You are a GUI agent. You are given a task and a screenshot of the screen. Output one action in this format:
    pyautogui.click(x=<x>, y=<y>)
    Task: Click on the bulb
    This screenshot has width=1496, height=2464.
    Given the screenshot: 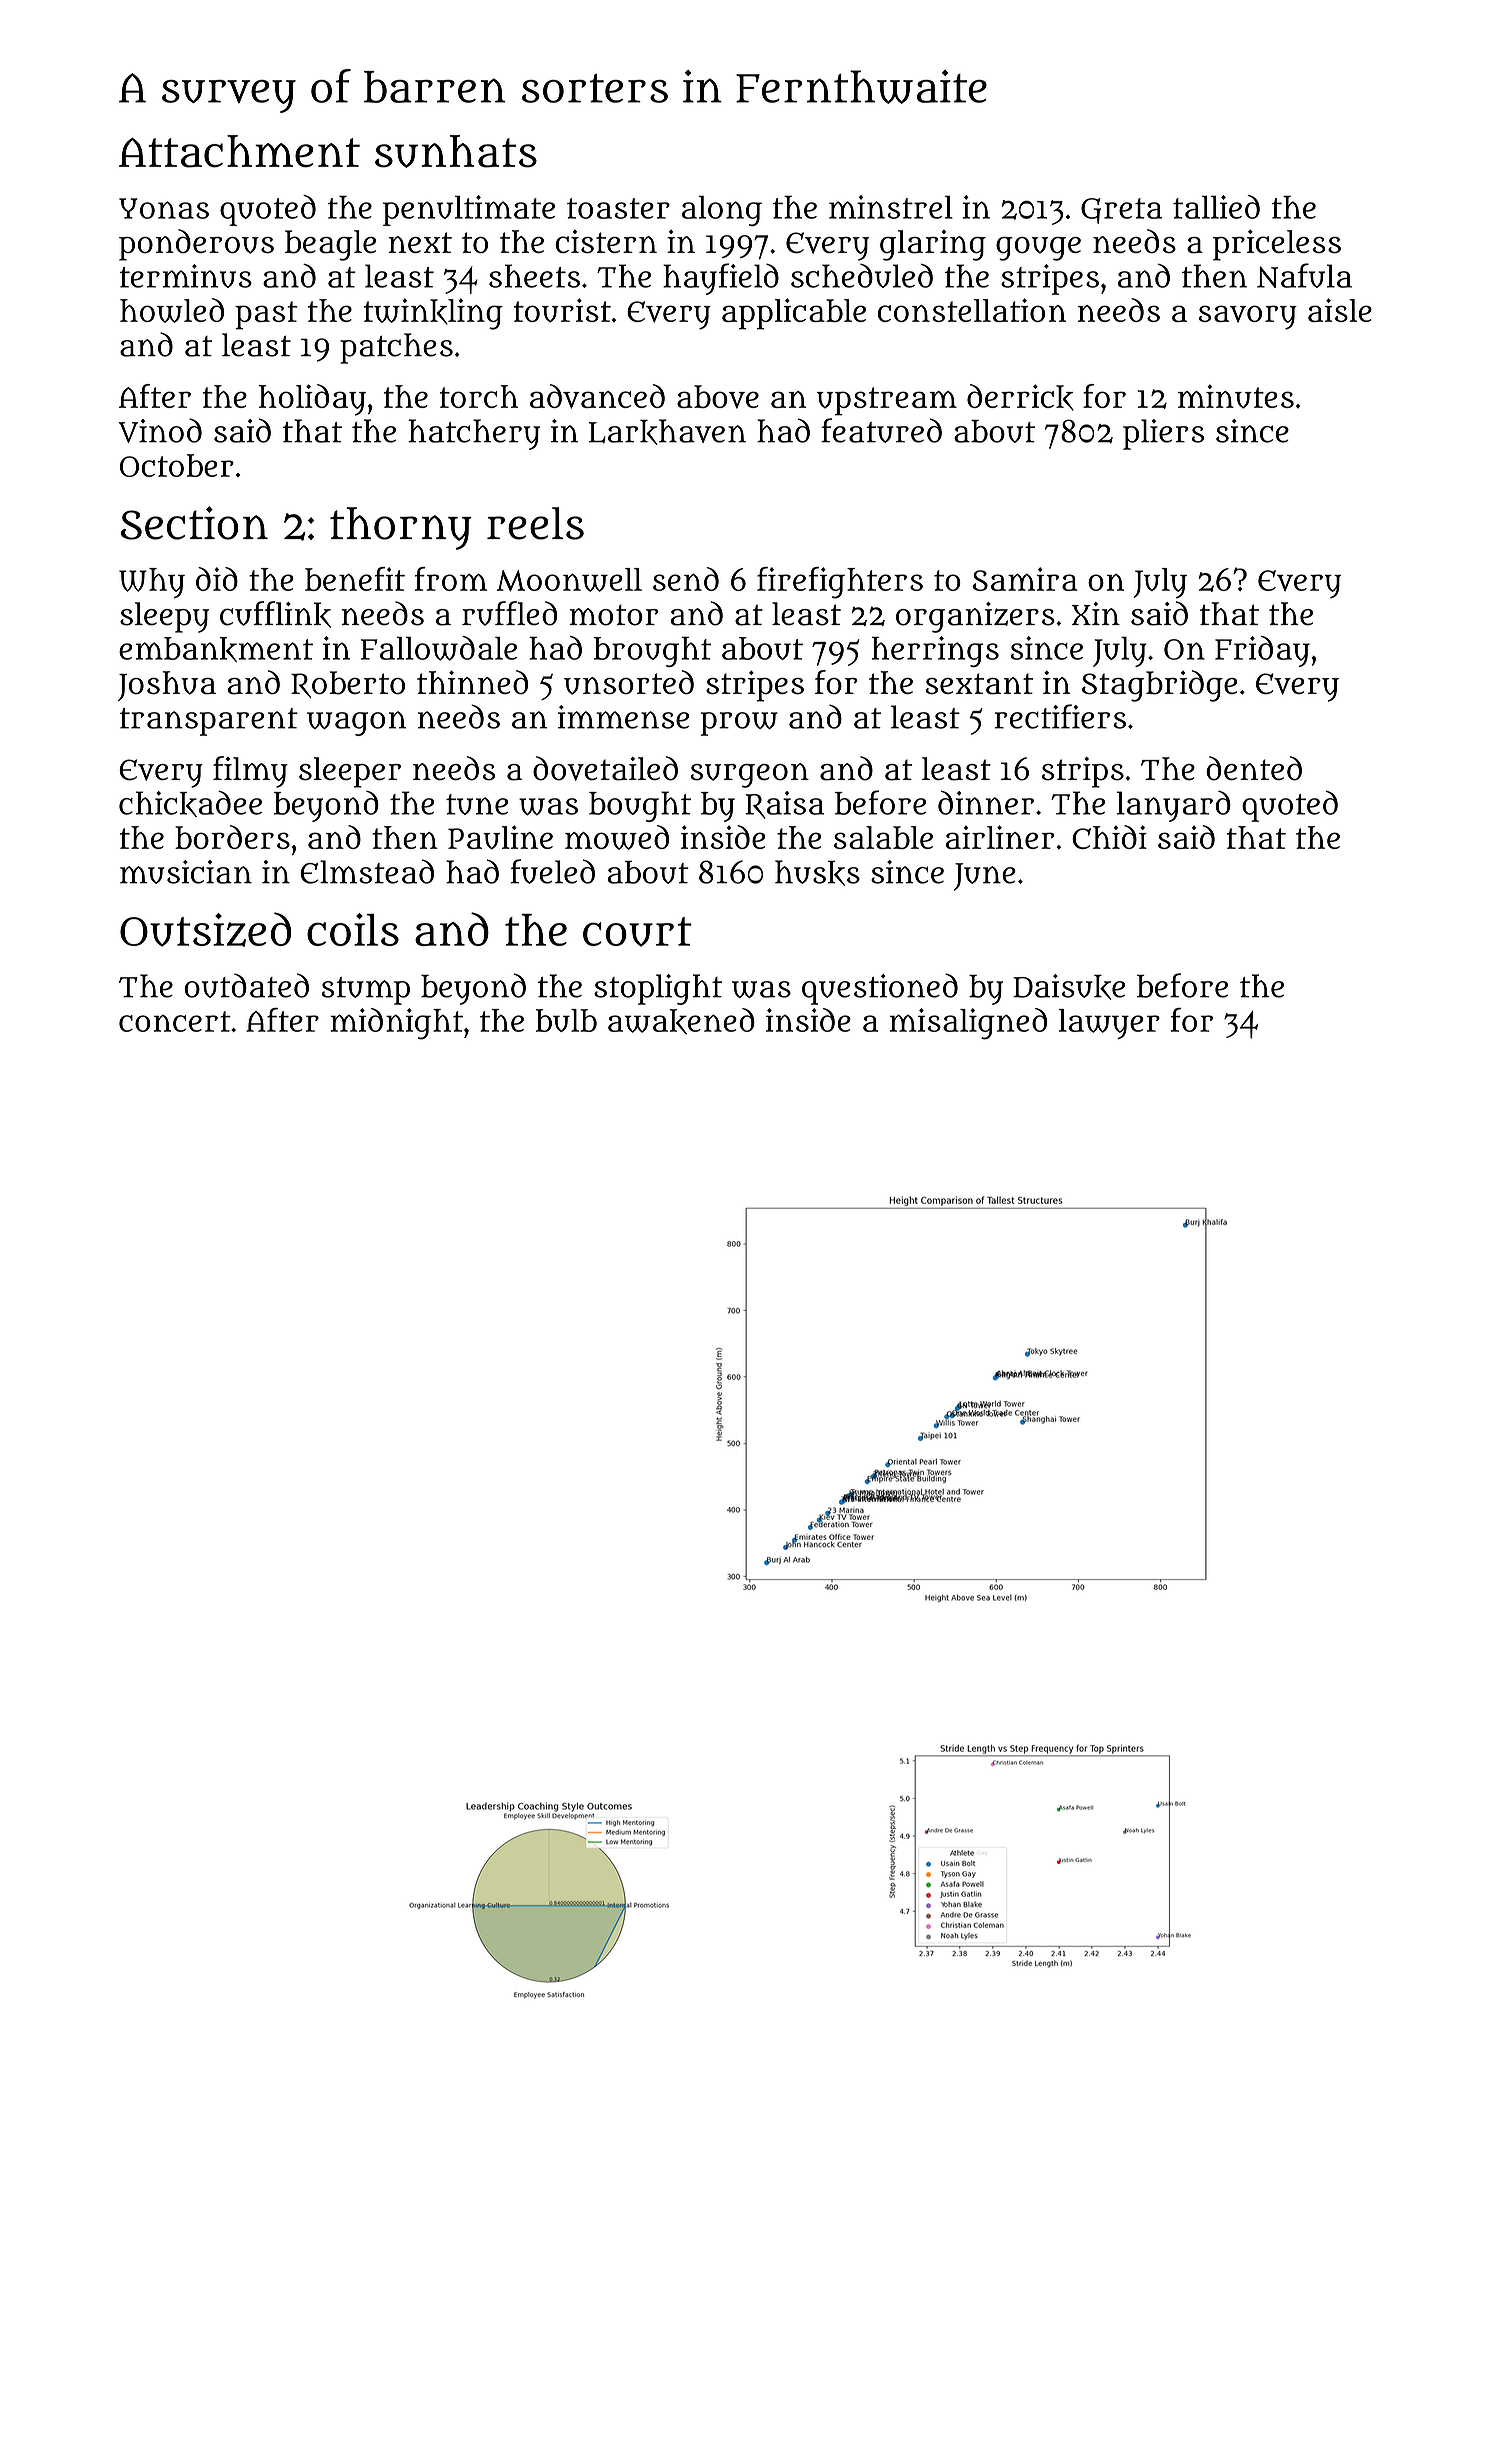 What is the action you would take?
    pyautogui.click(x=566, y=1020)
